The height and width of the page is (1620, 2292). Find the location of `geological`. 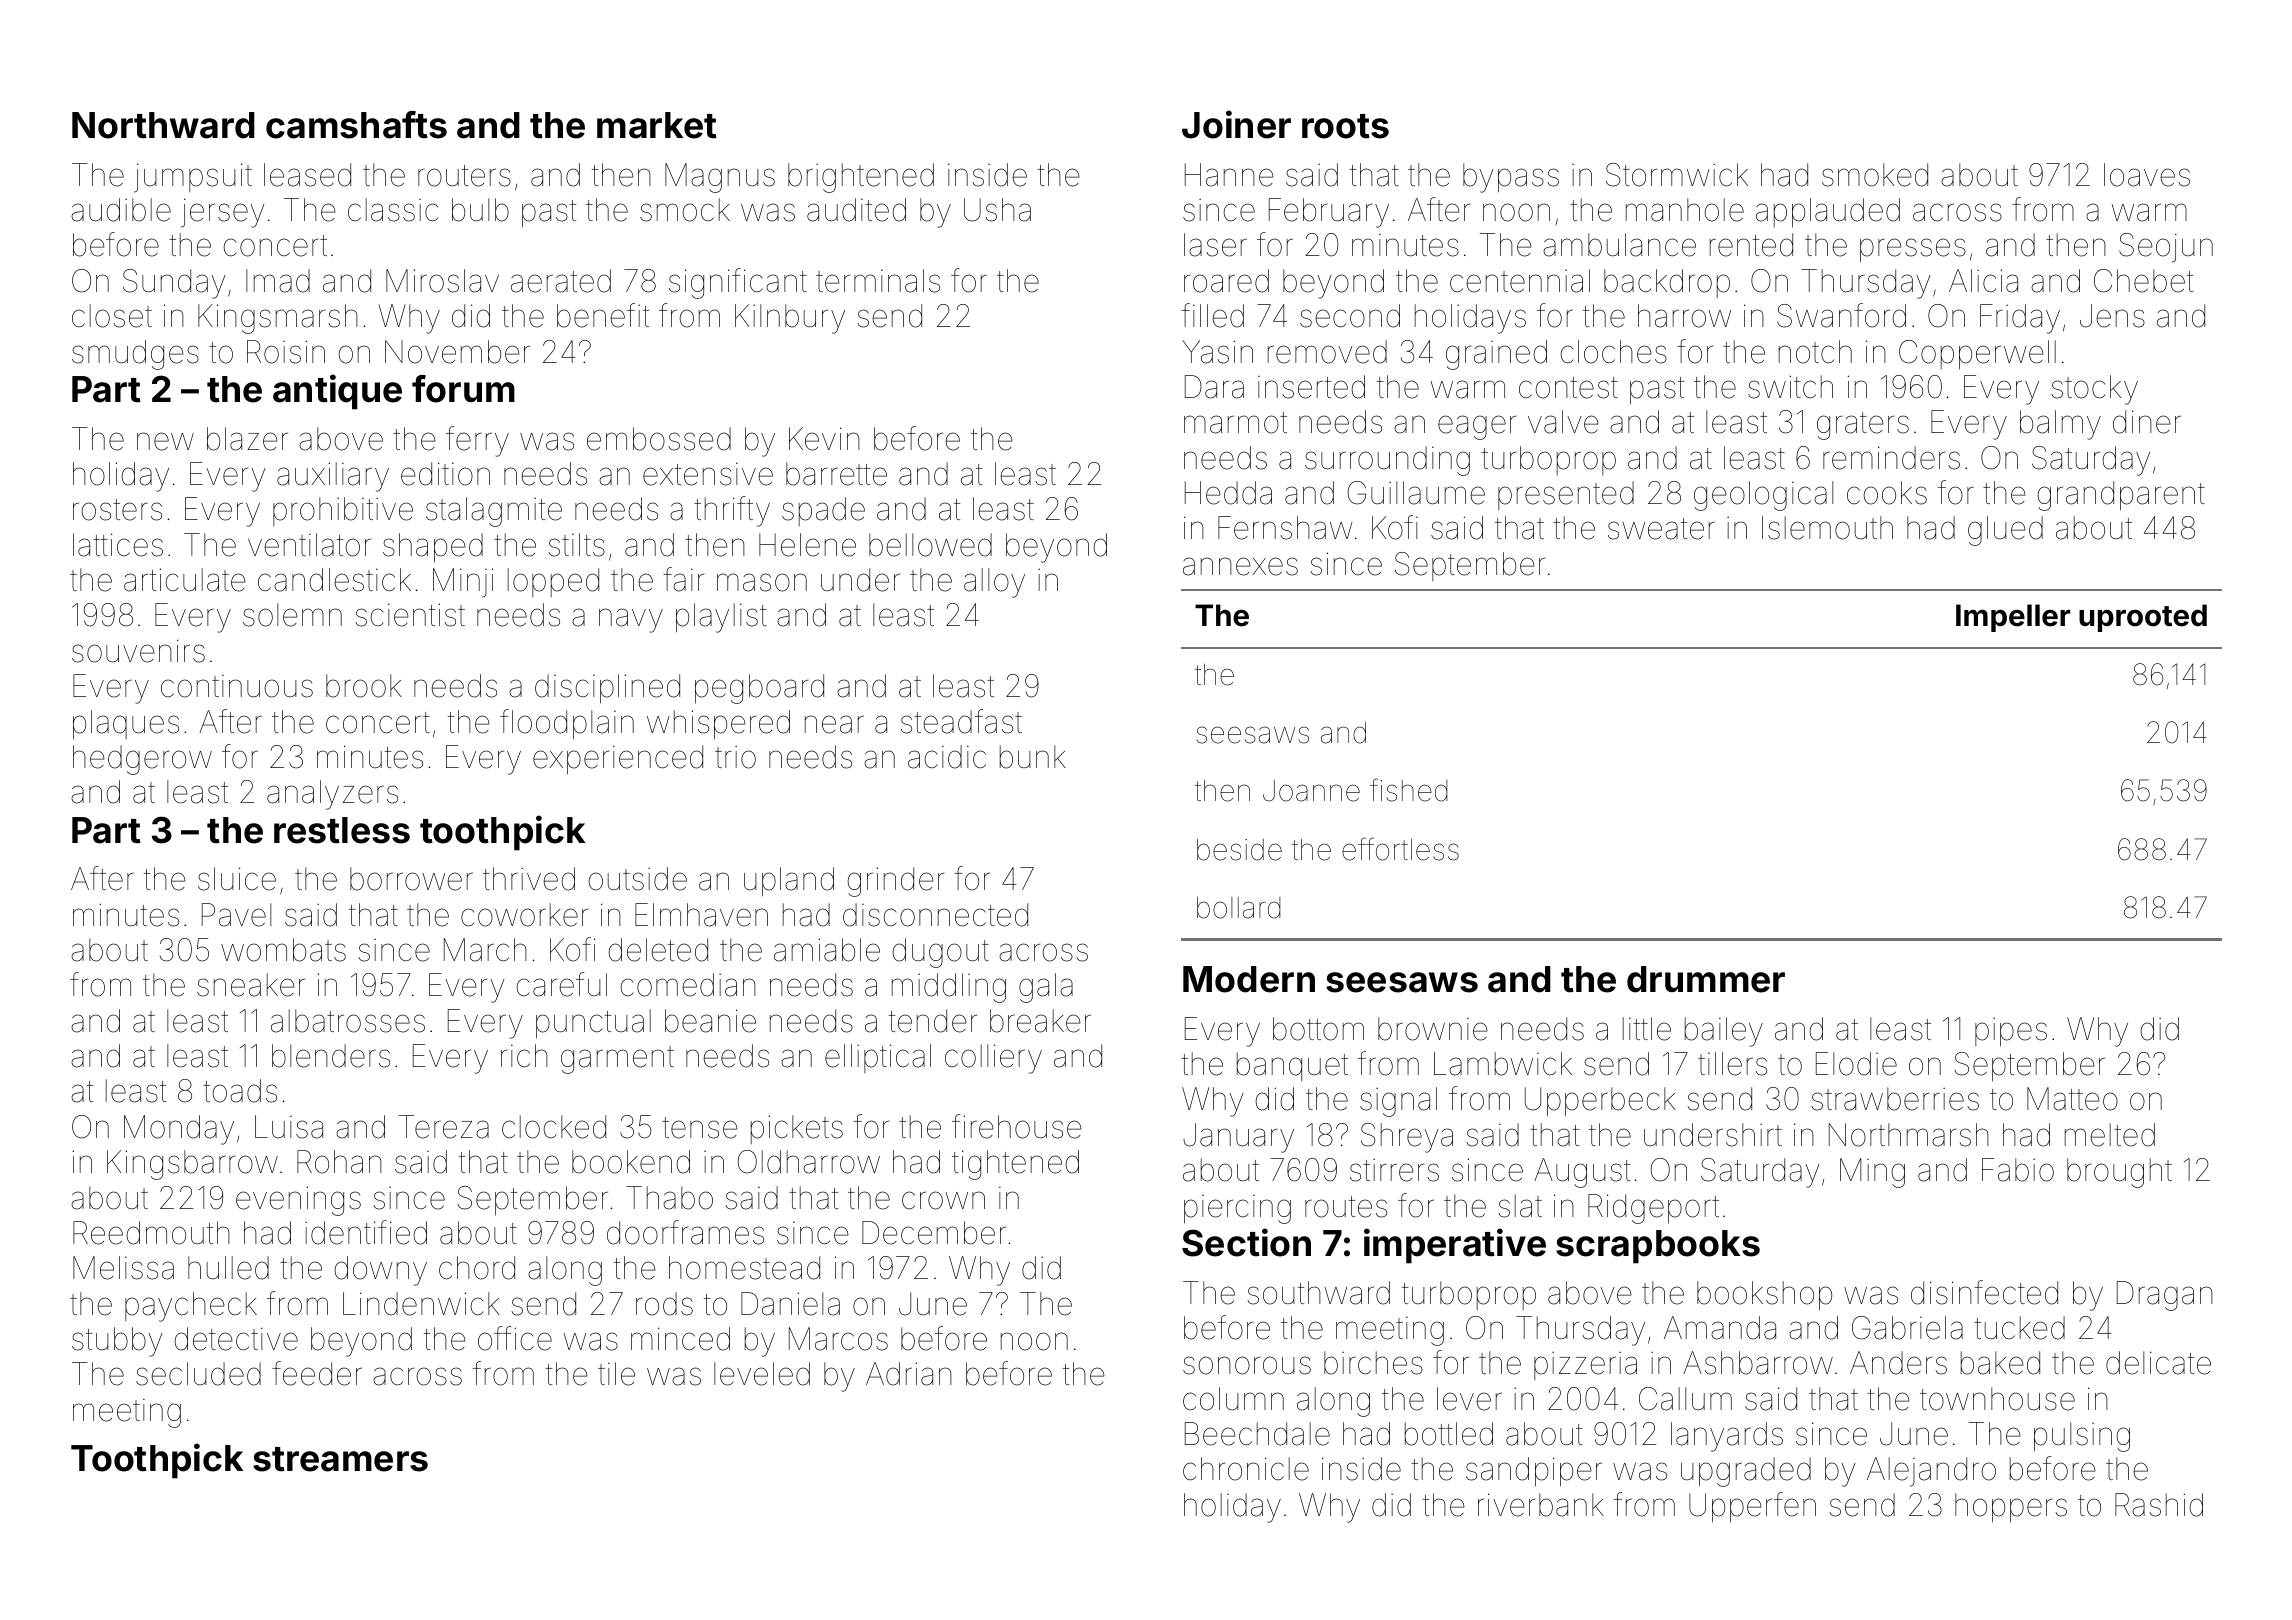

geological is located at coordinates (1763, 496).
